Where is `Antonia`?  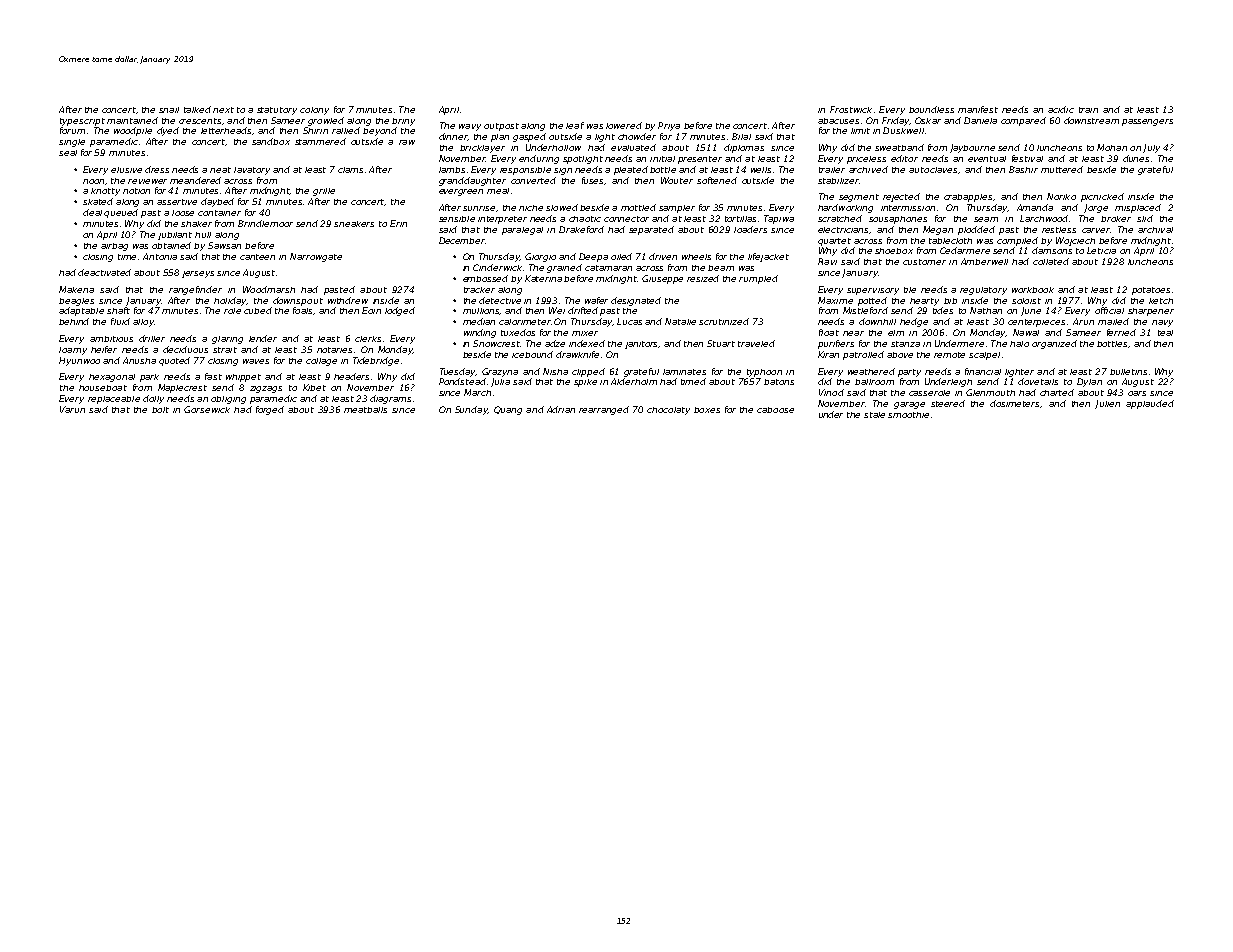
Antonia is located at coordinates (160, 256).
